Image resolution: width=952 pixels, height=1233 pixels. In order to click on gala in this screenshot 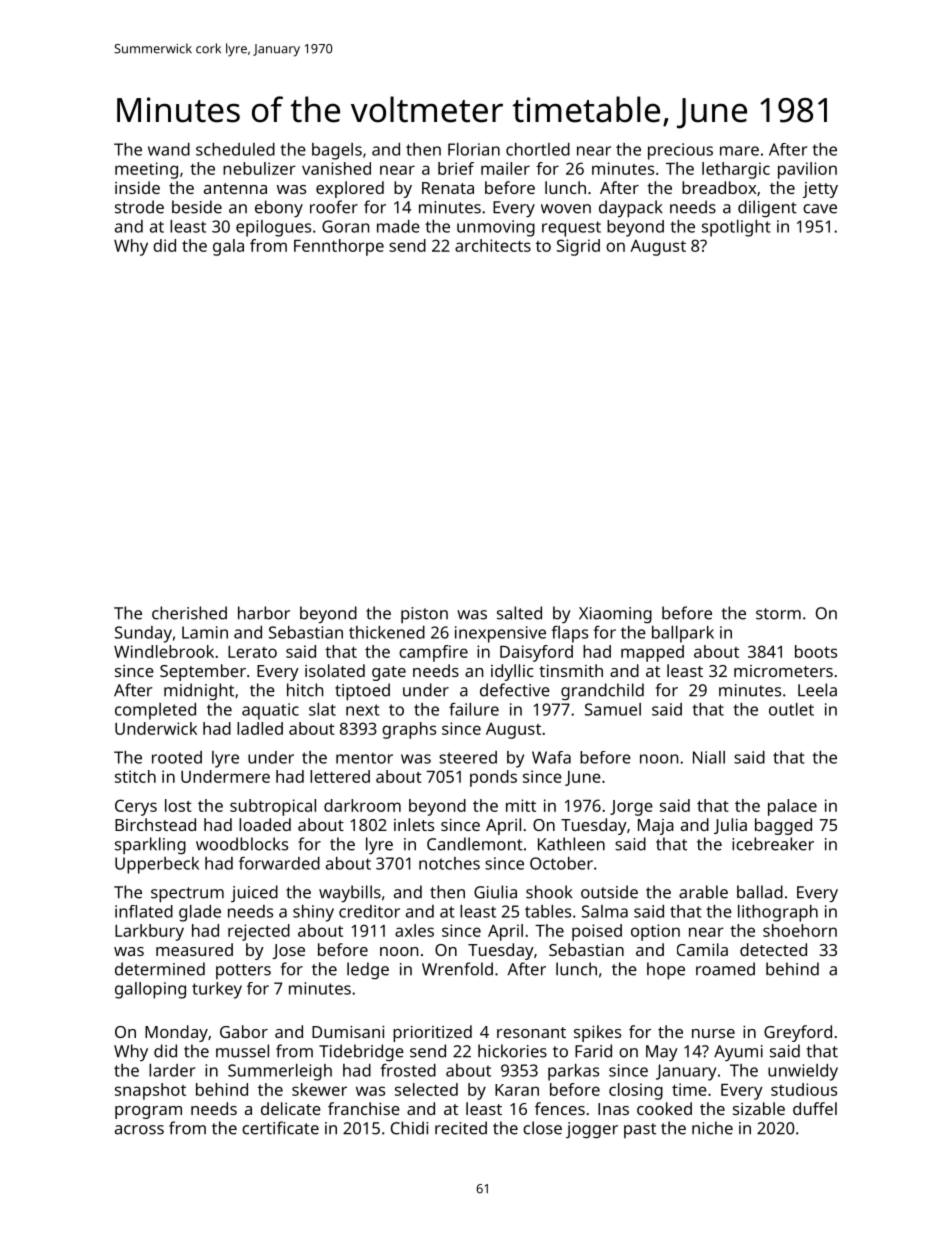, I will do `click(228, 247)`.
